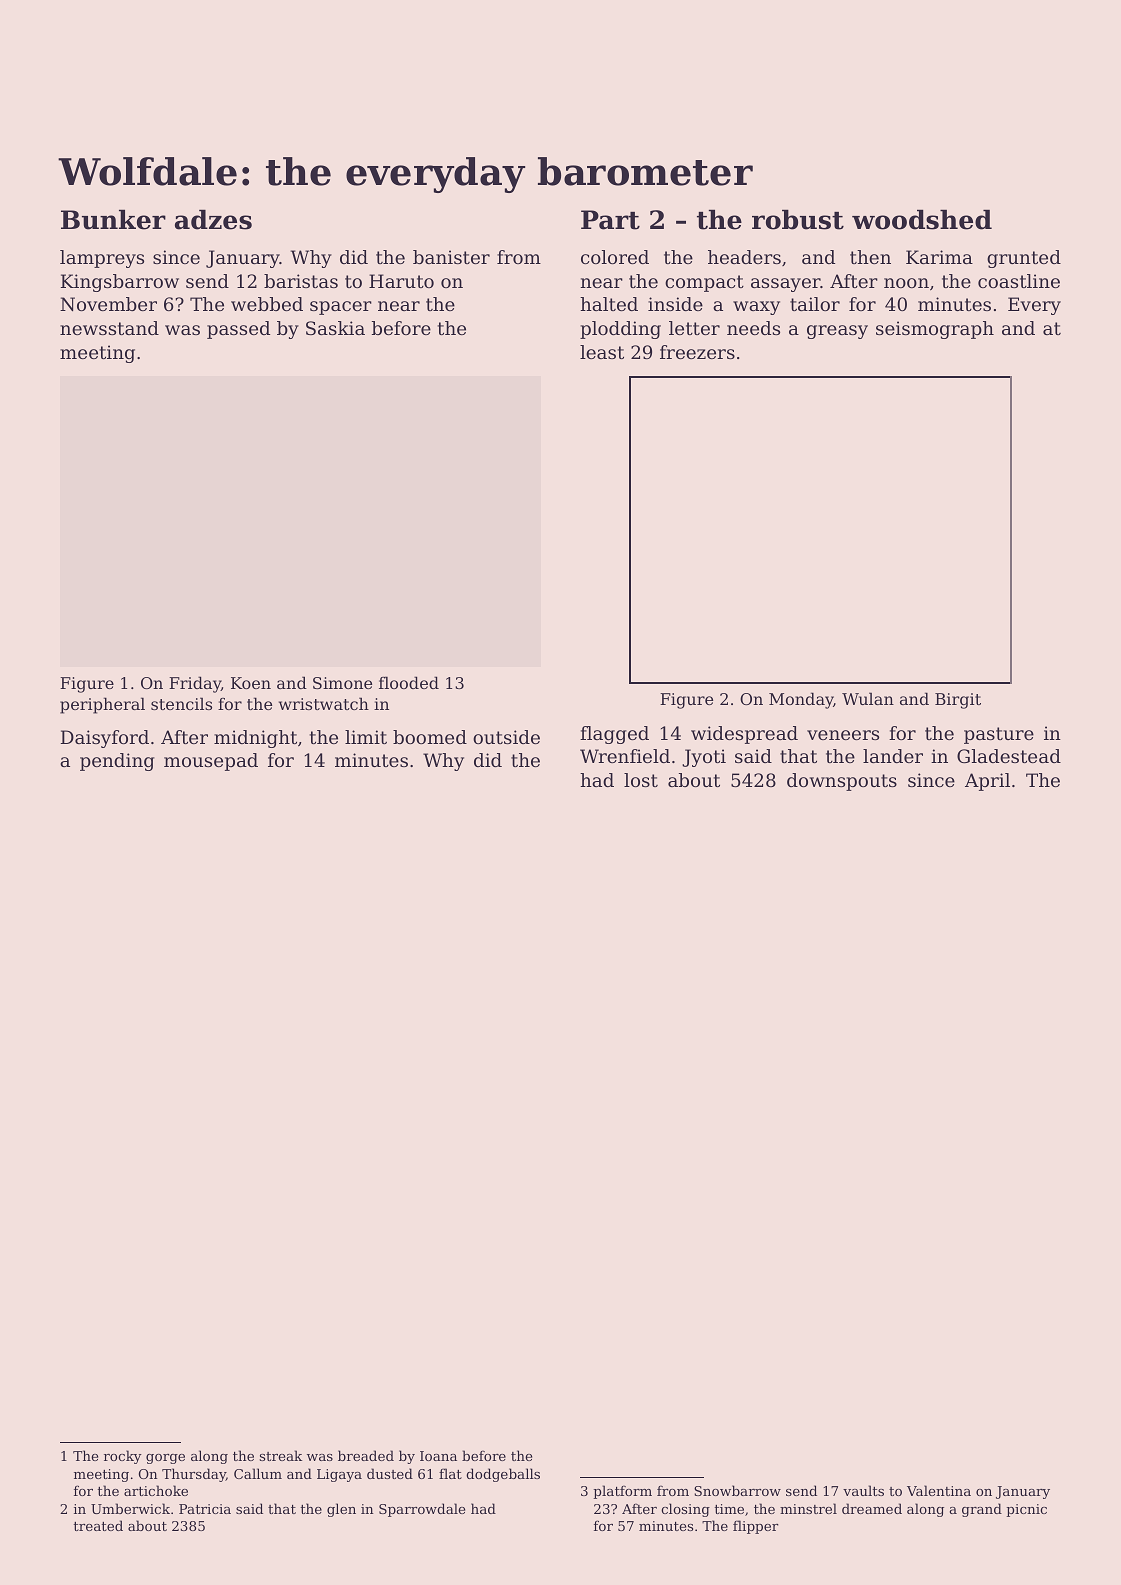 The height and width of the screenshot is (1585, 1121). I want to click on adzes, so click(213, 219).
